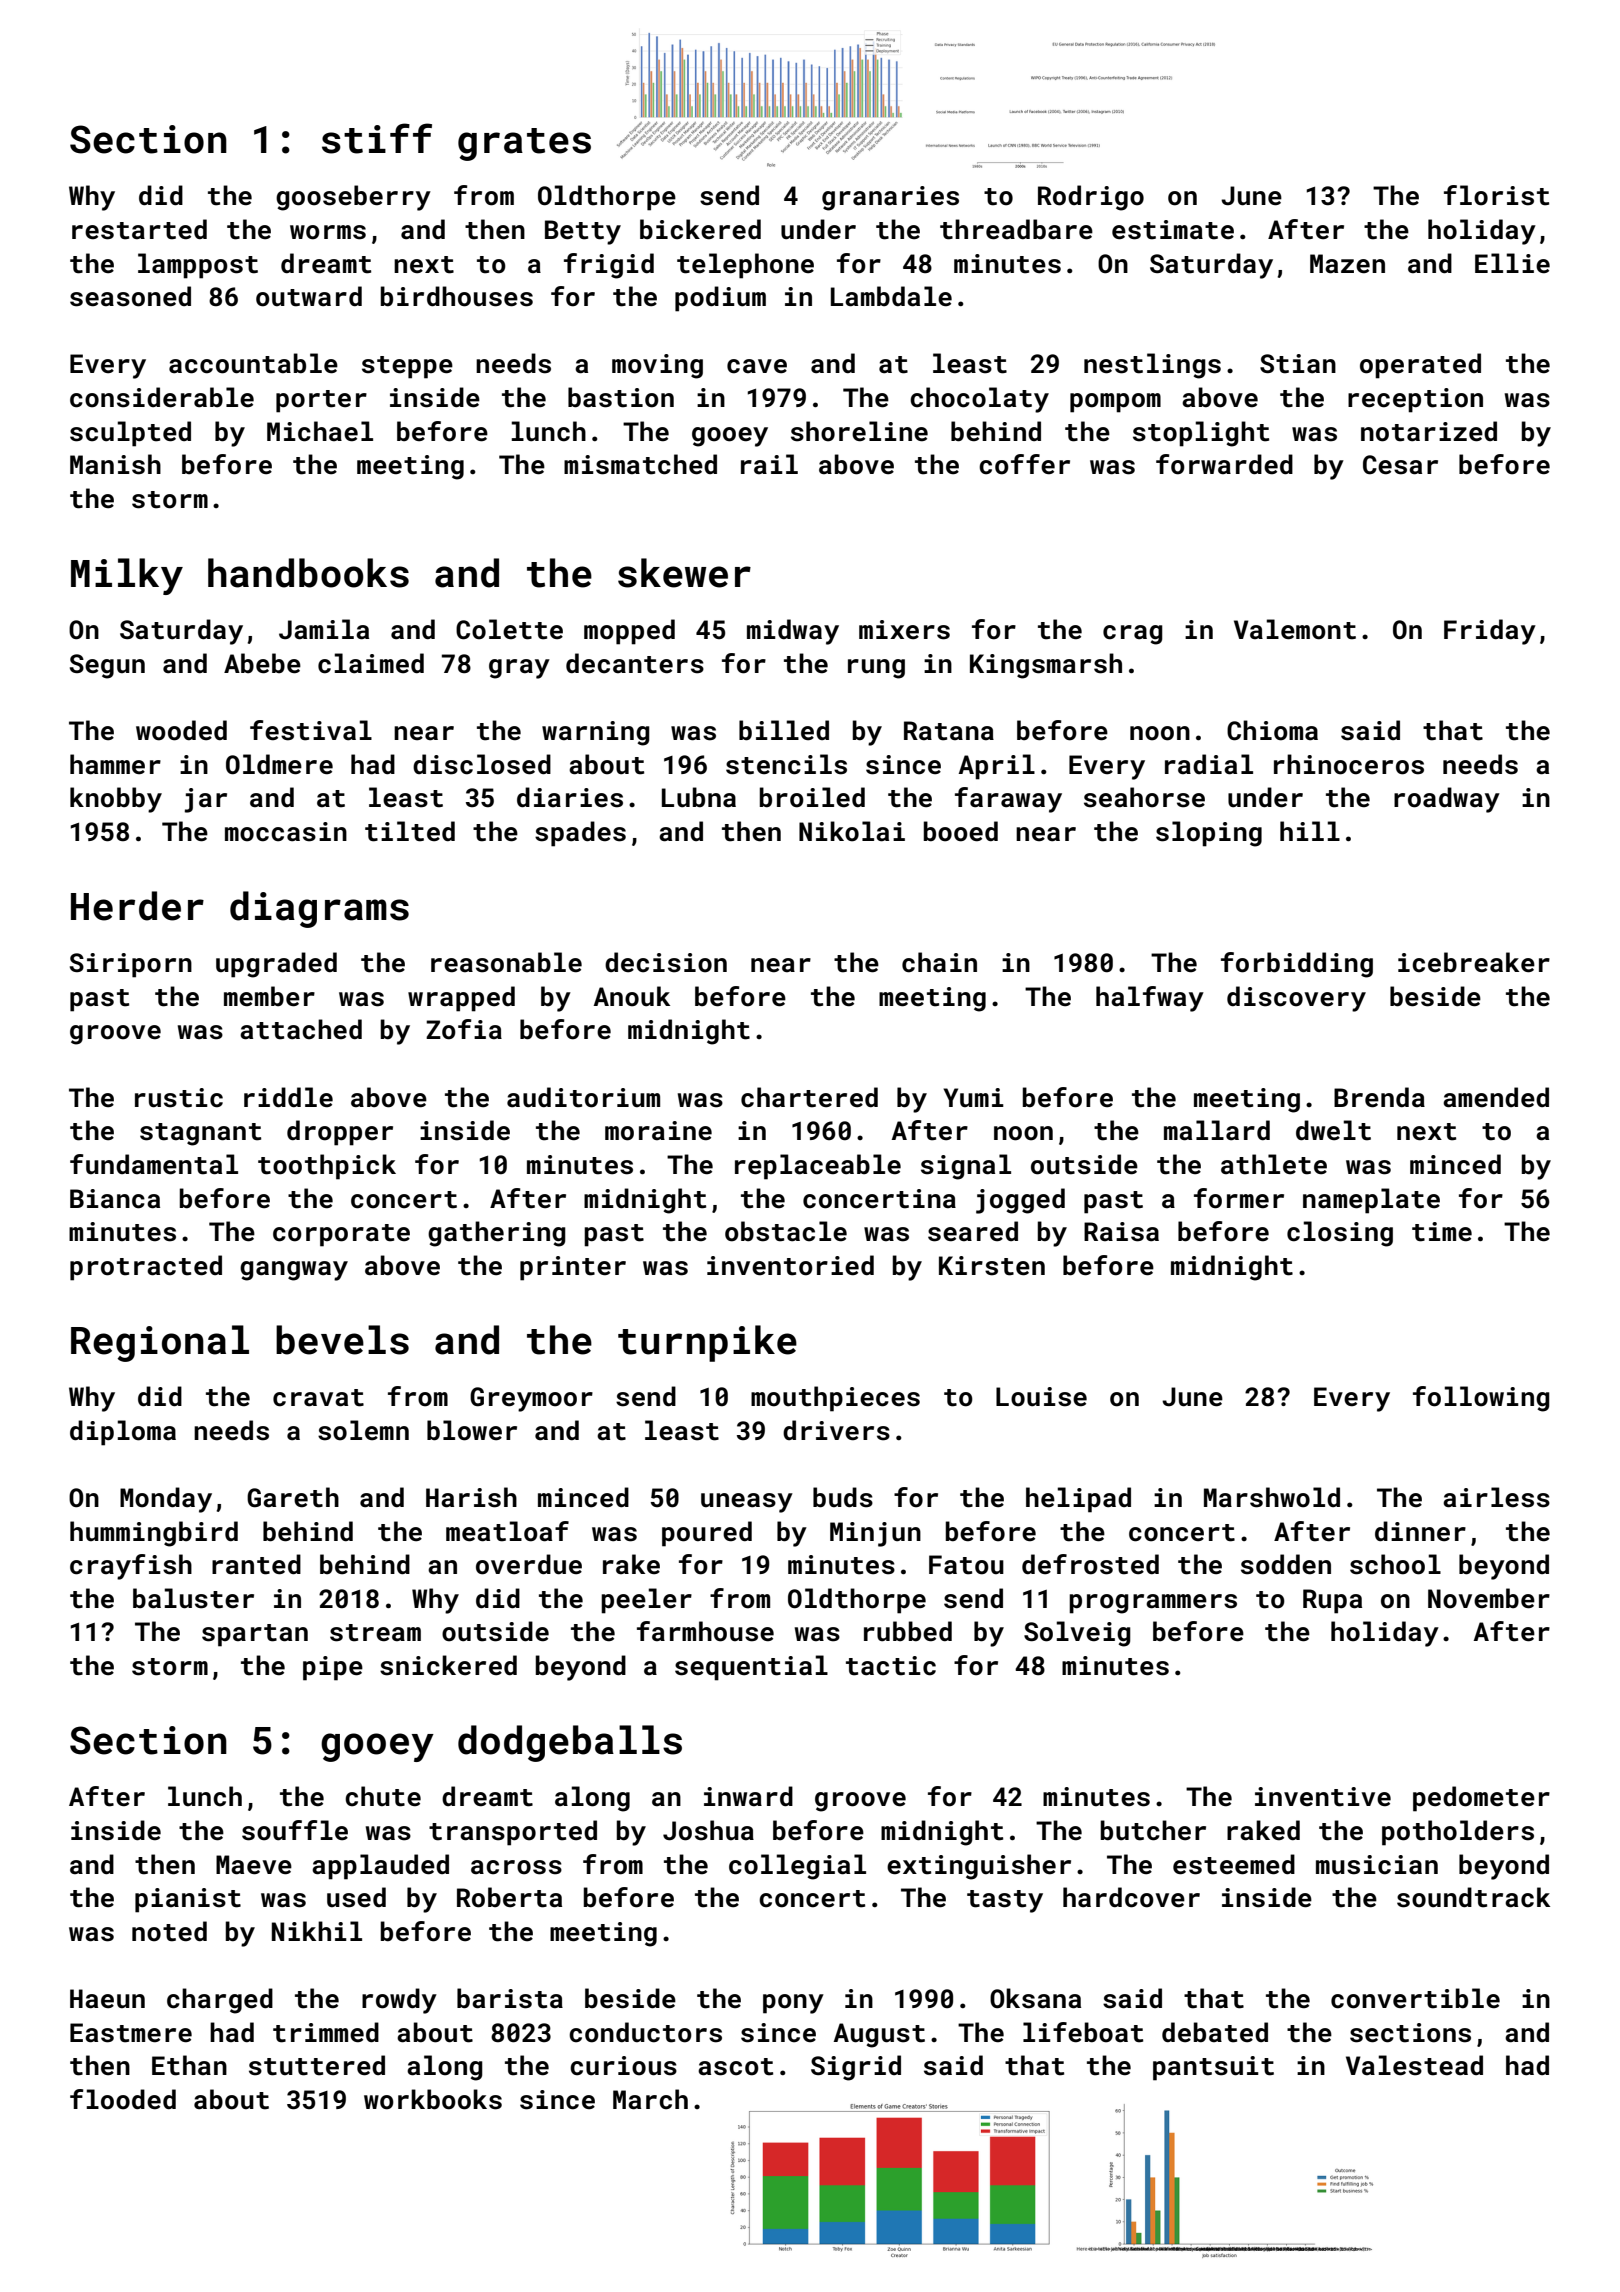  Describe the element at coordinates (1297, 965) in the screenshot. I see `forbidding` at that location.
